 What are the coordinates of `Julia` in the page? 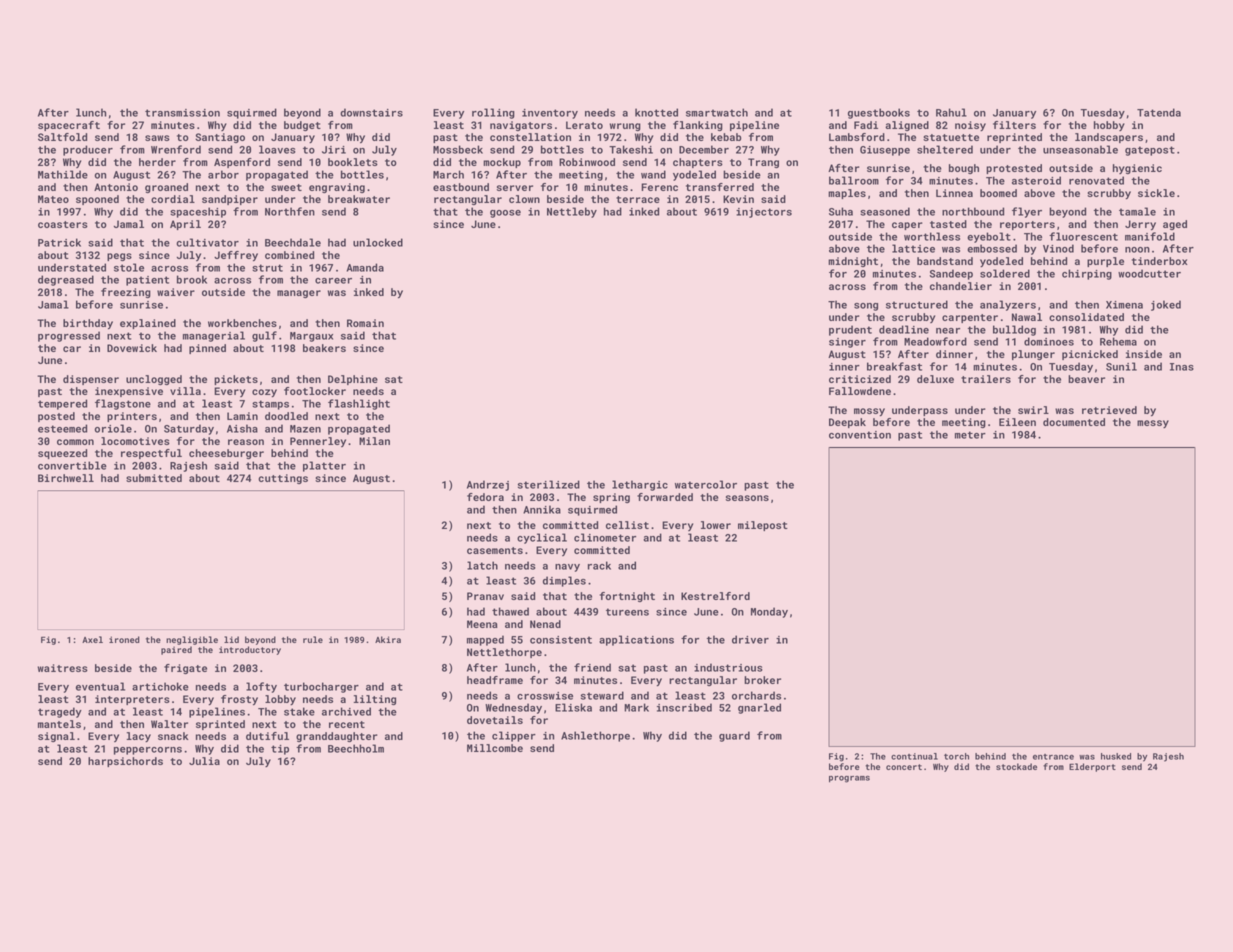 It's located at (204, 761).
